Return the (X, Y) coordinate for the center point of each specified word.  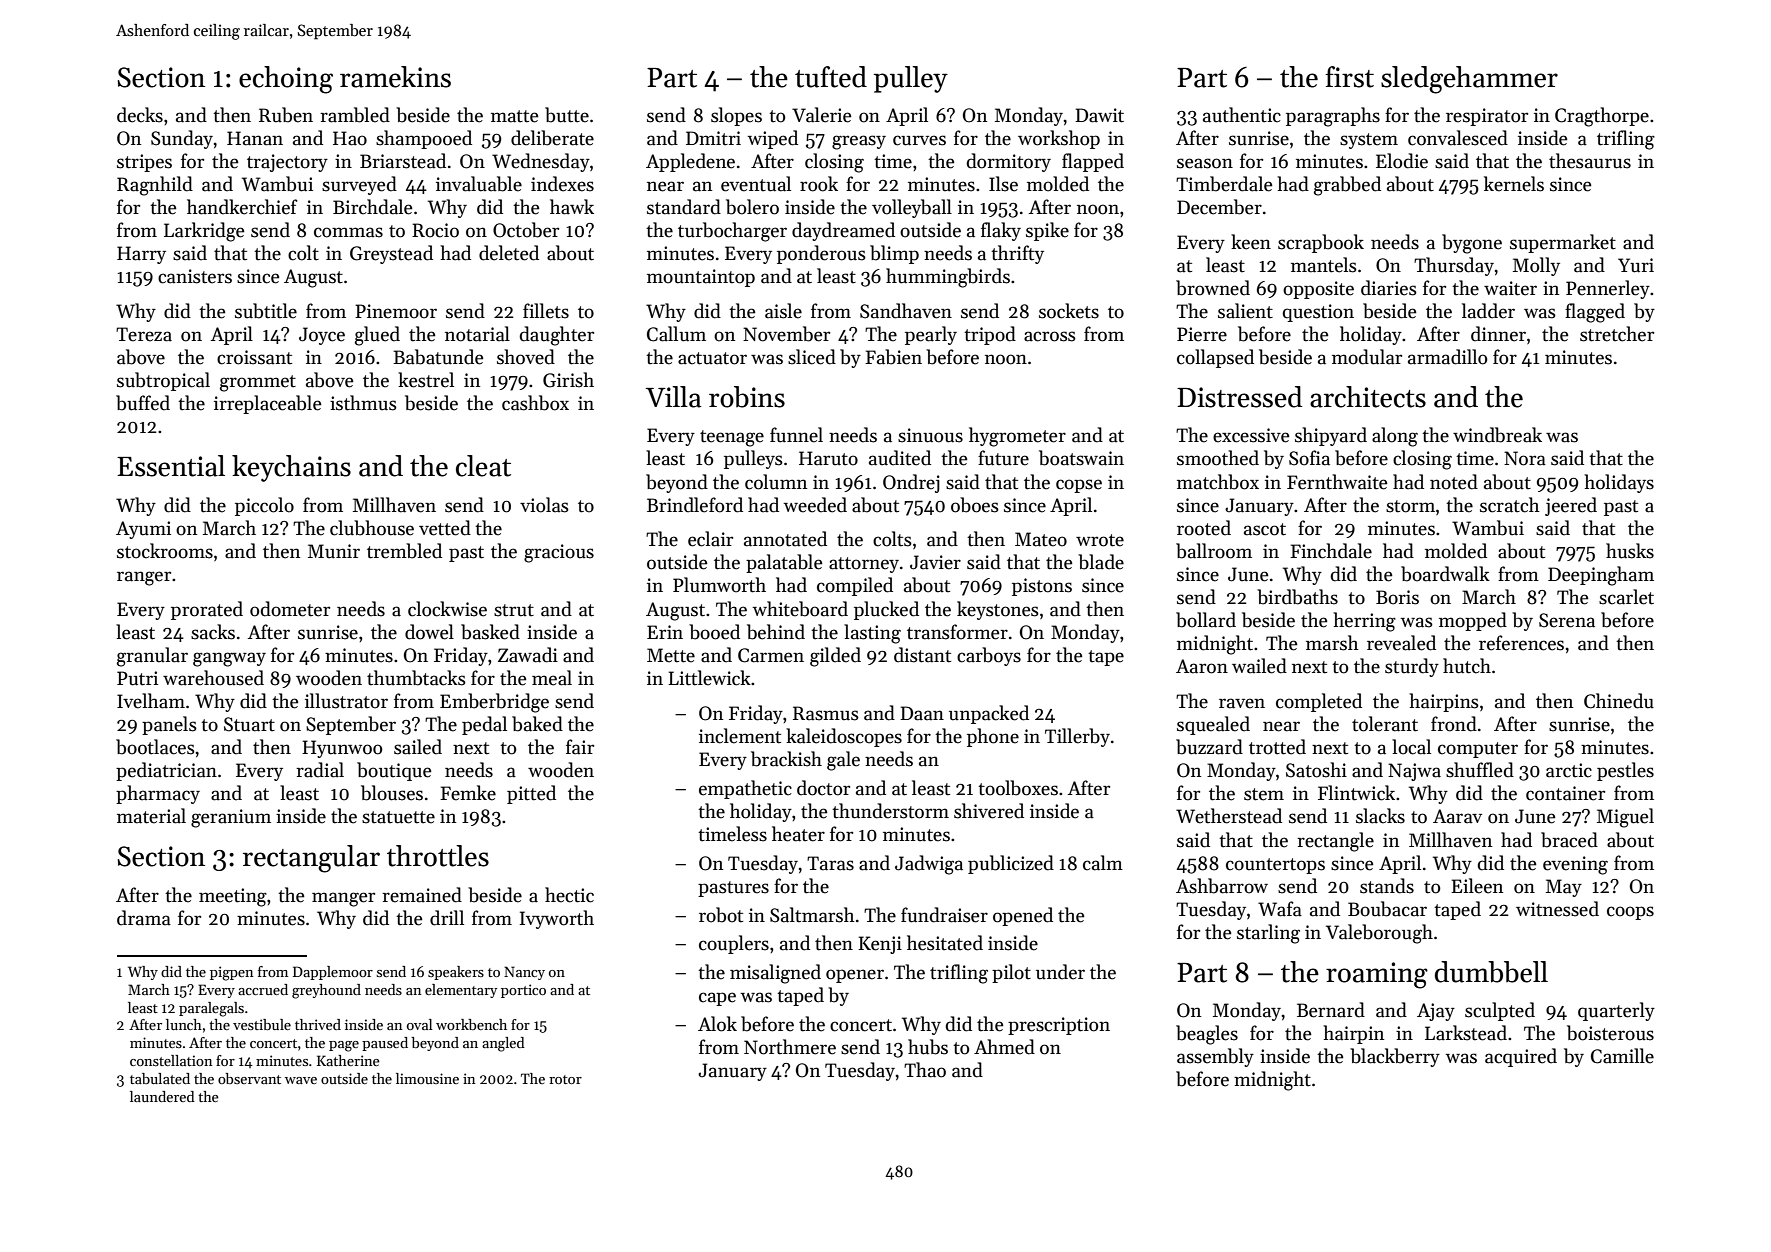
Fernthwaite (1337, 482)
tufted (831, 77)
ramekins (395, 77)
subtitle (266, 311)
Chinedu (1619, 701)
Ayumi (143, 530)
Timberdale (1224, 184)
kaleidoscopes (844, 737)
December (1219, 207)
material (151, 816)
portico (523, 991)
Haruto (828, 458)
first (1349, 77)
